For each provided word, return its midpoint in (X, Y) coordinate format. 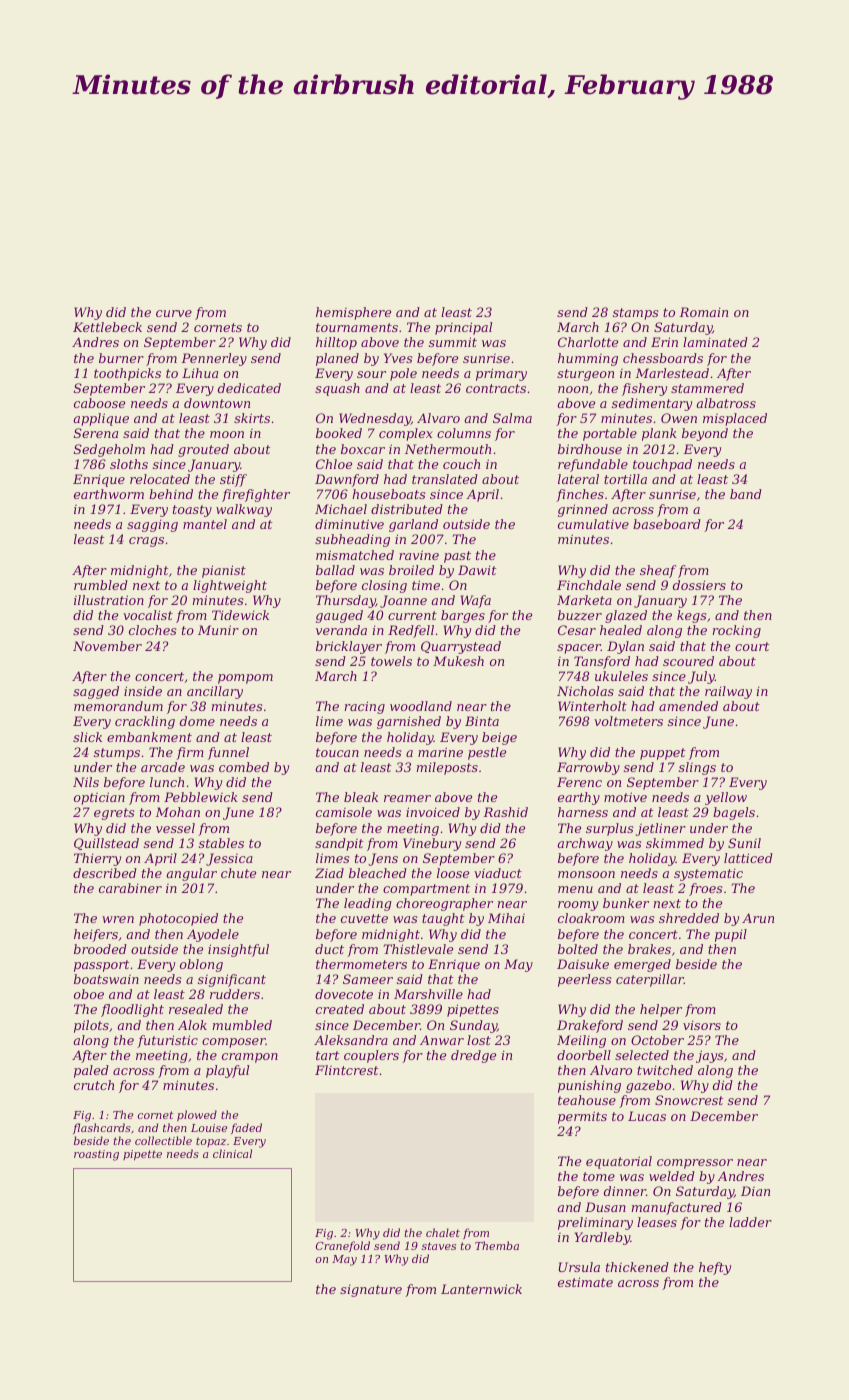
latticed (748, 858)
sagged (96, 692)
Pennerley (214, 359)
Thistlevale (418, 949)
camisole (344, 812)
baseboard (667, 524)
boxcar (363, 449)
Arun (758, 918)
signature (371, 1290)
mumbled (242, 1025)
